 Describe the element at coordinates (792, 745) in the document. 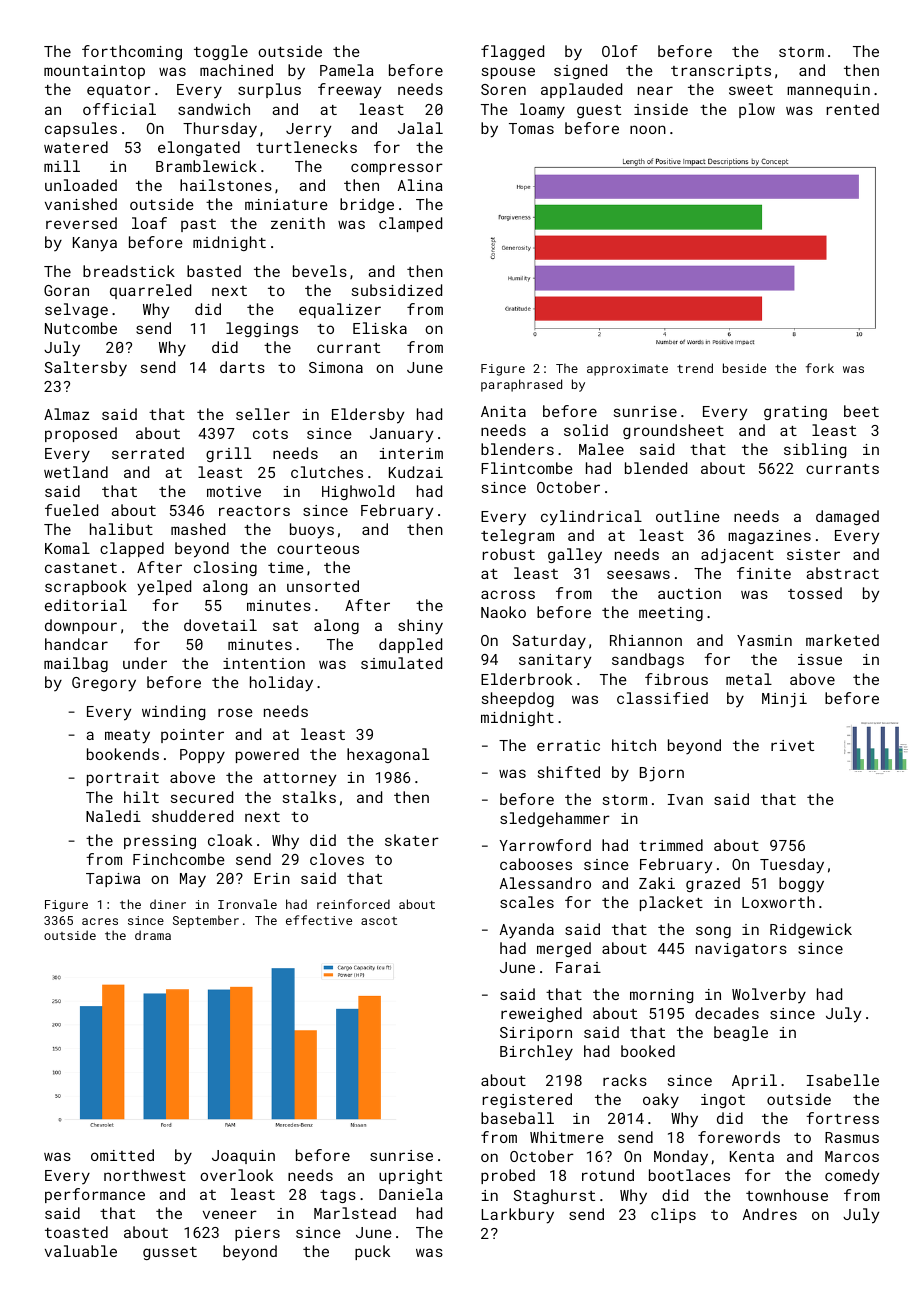

I see `rivet` at that location.
